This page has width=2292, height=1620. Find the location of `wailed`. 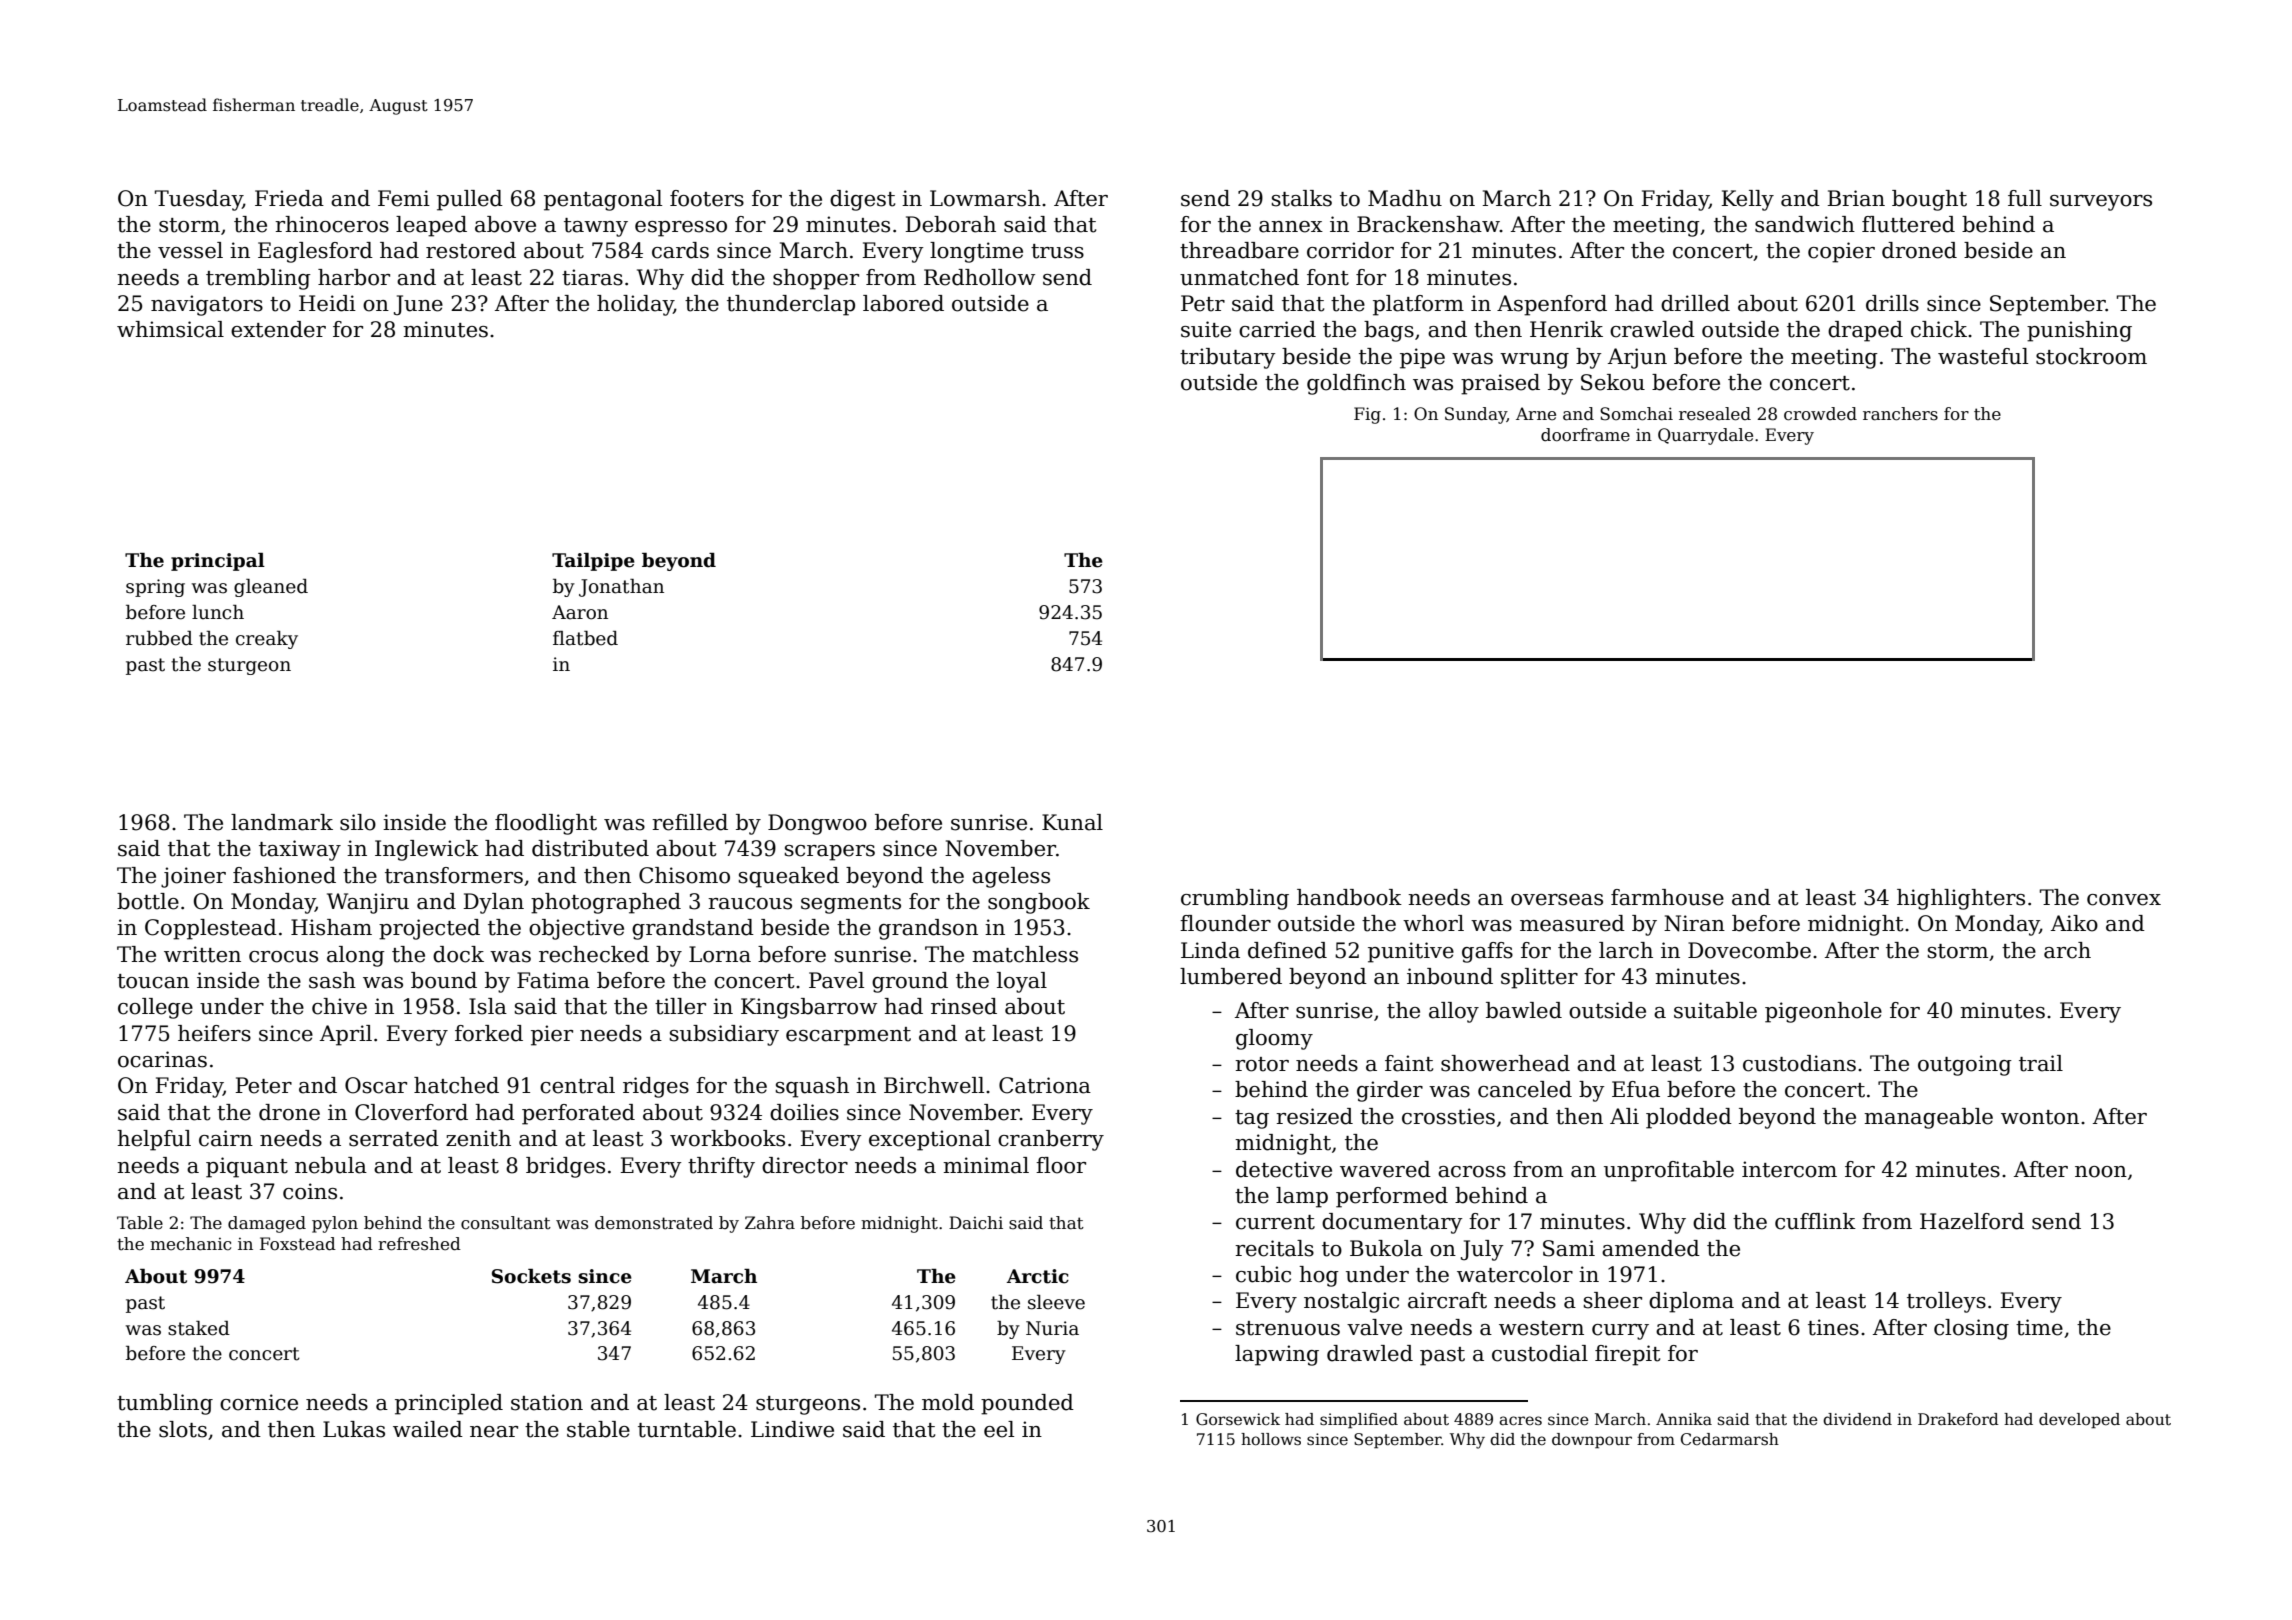

wailed is located at coordinates (428, 1429).
